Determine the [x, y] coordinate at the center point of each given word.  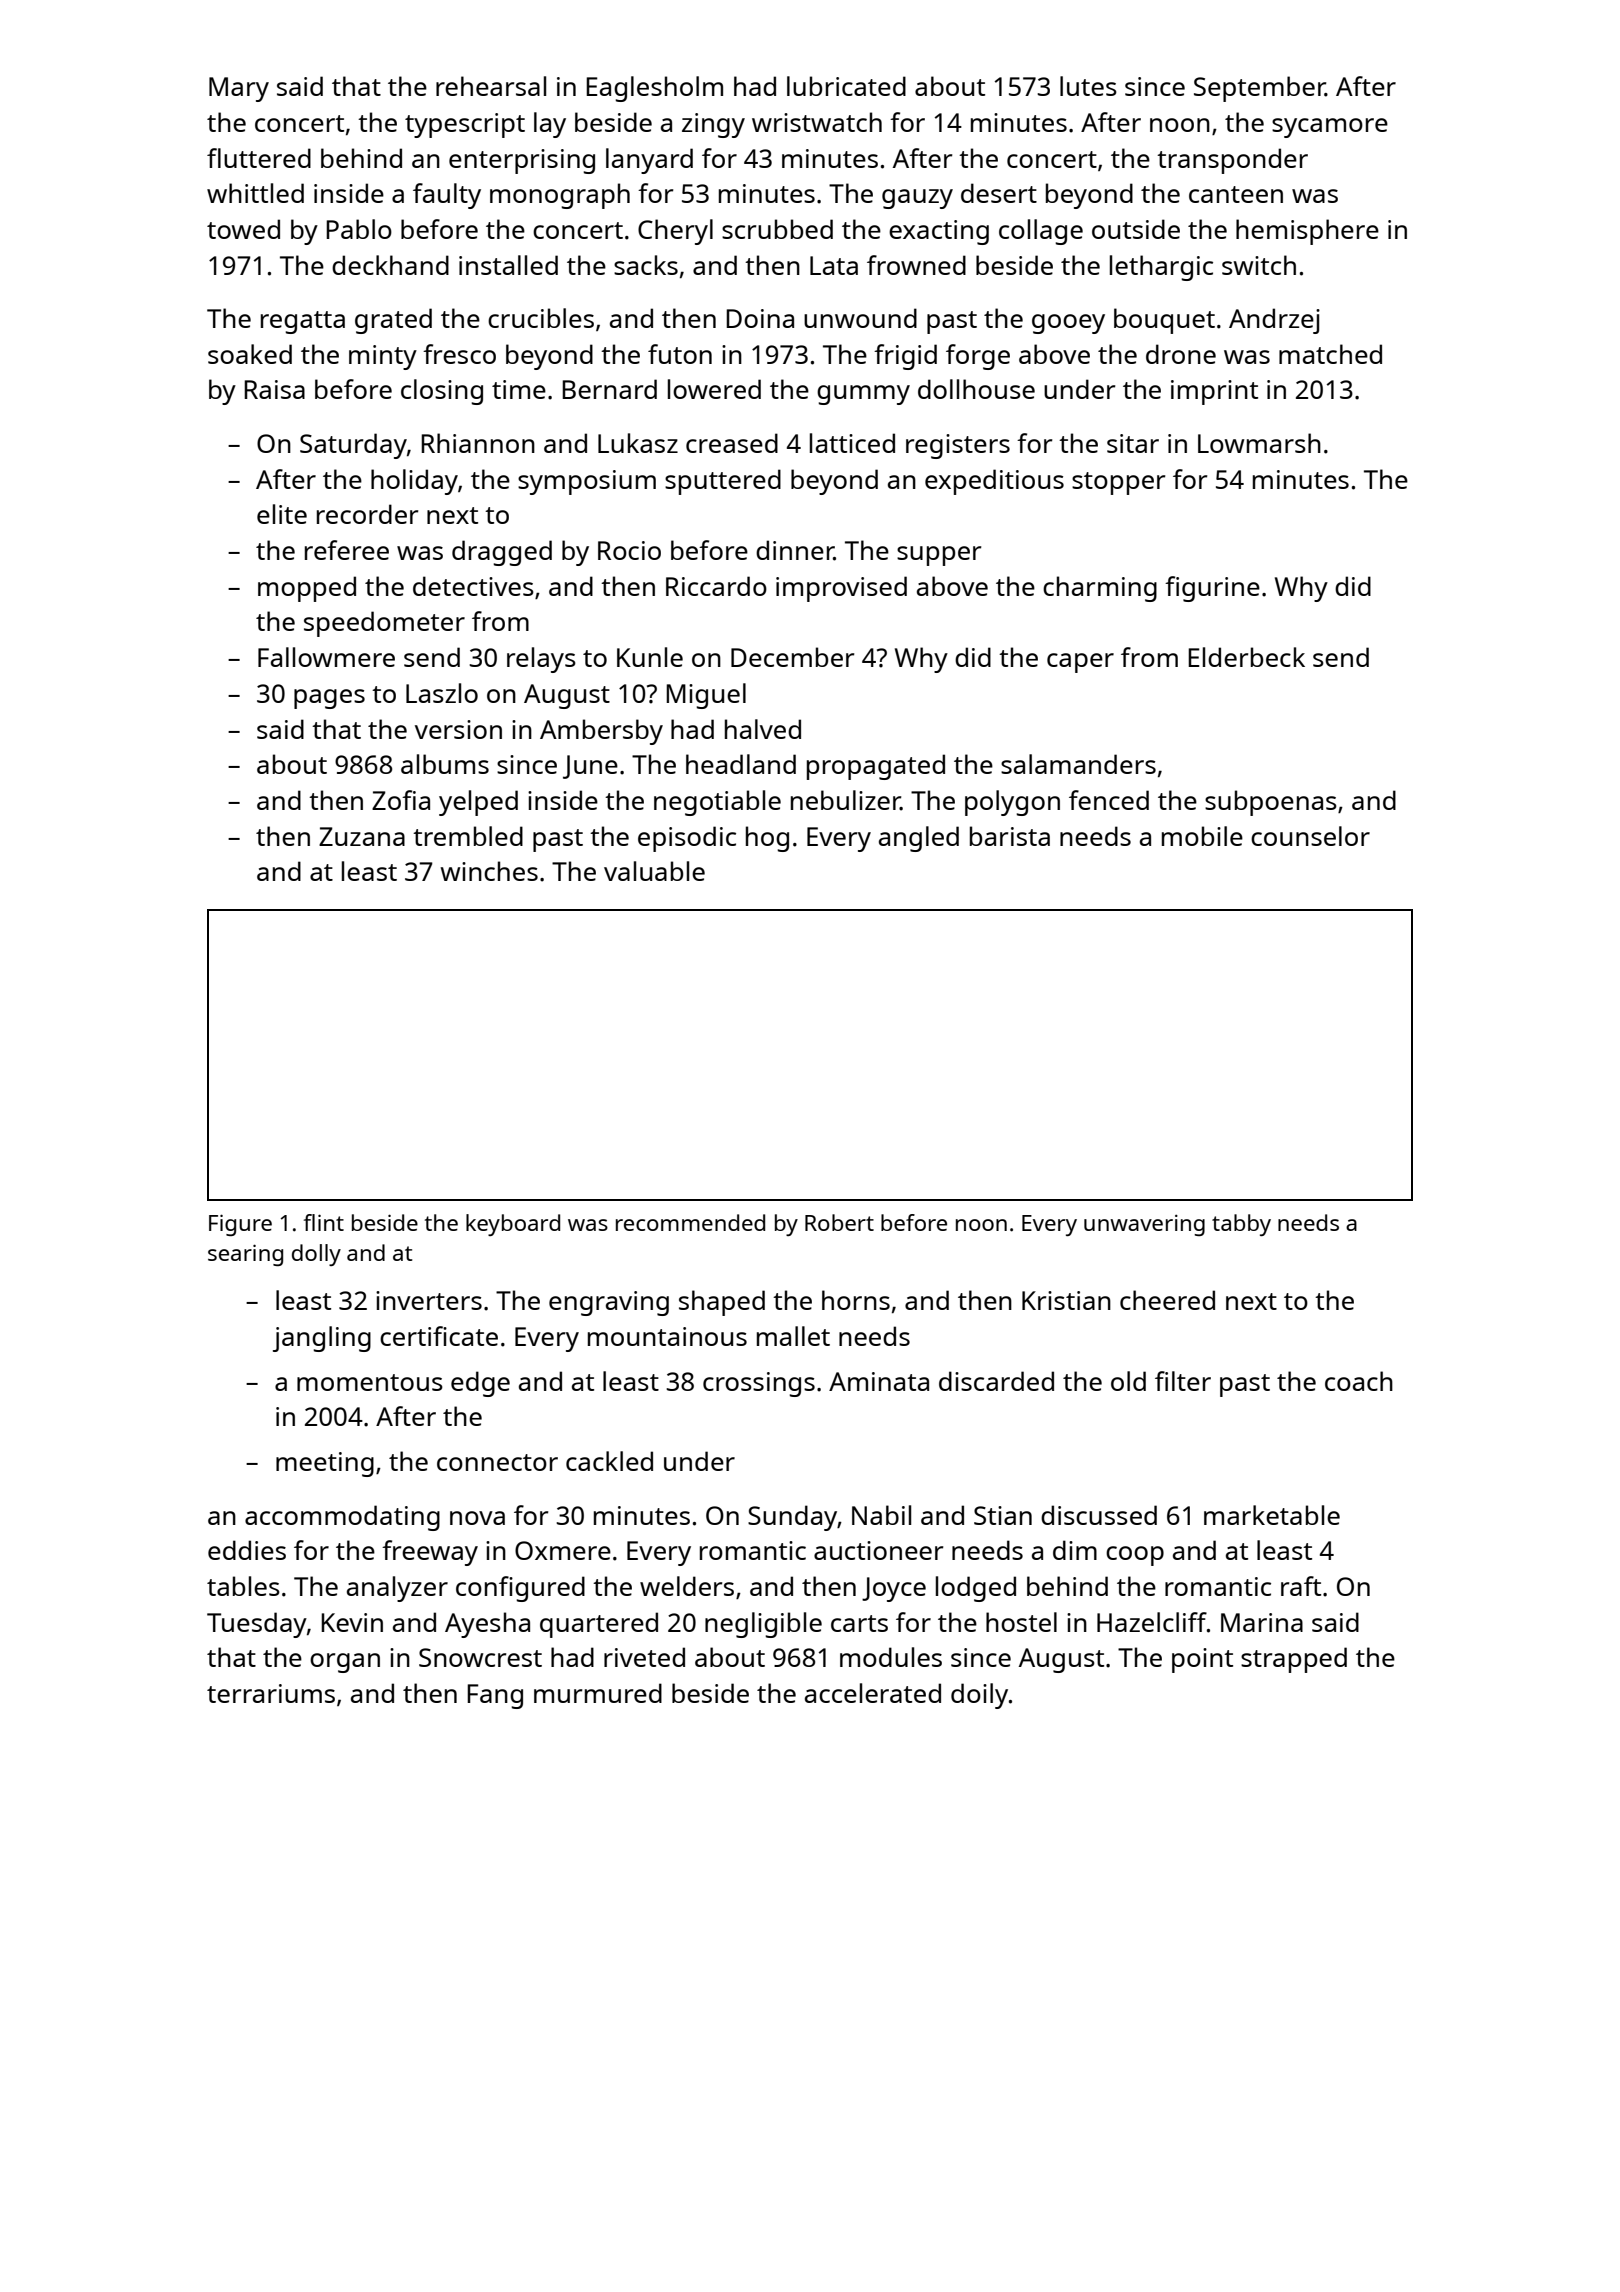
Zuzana [362, 836]
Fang [495, 1696]
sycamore [1330, 128]
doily [979, 1696]
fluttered [259, 158]
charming [1100, 589]
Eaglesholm [654, 89]
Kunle [650, 657]
